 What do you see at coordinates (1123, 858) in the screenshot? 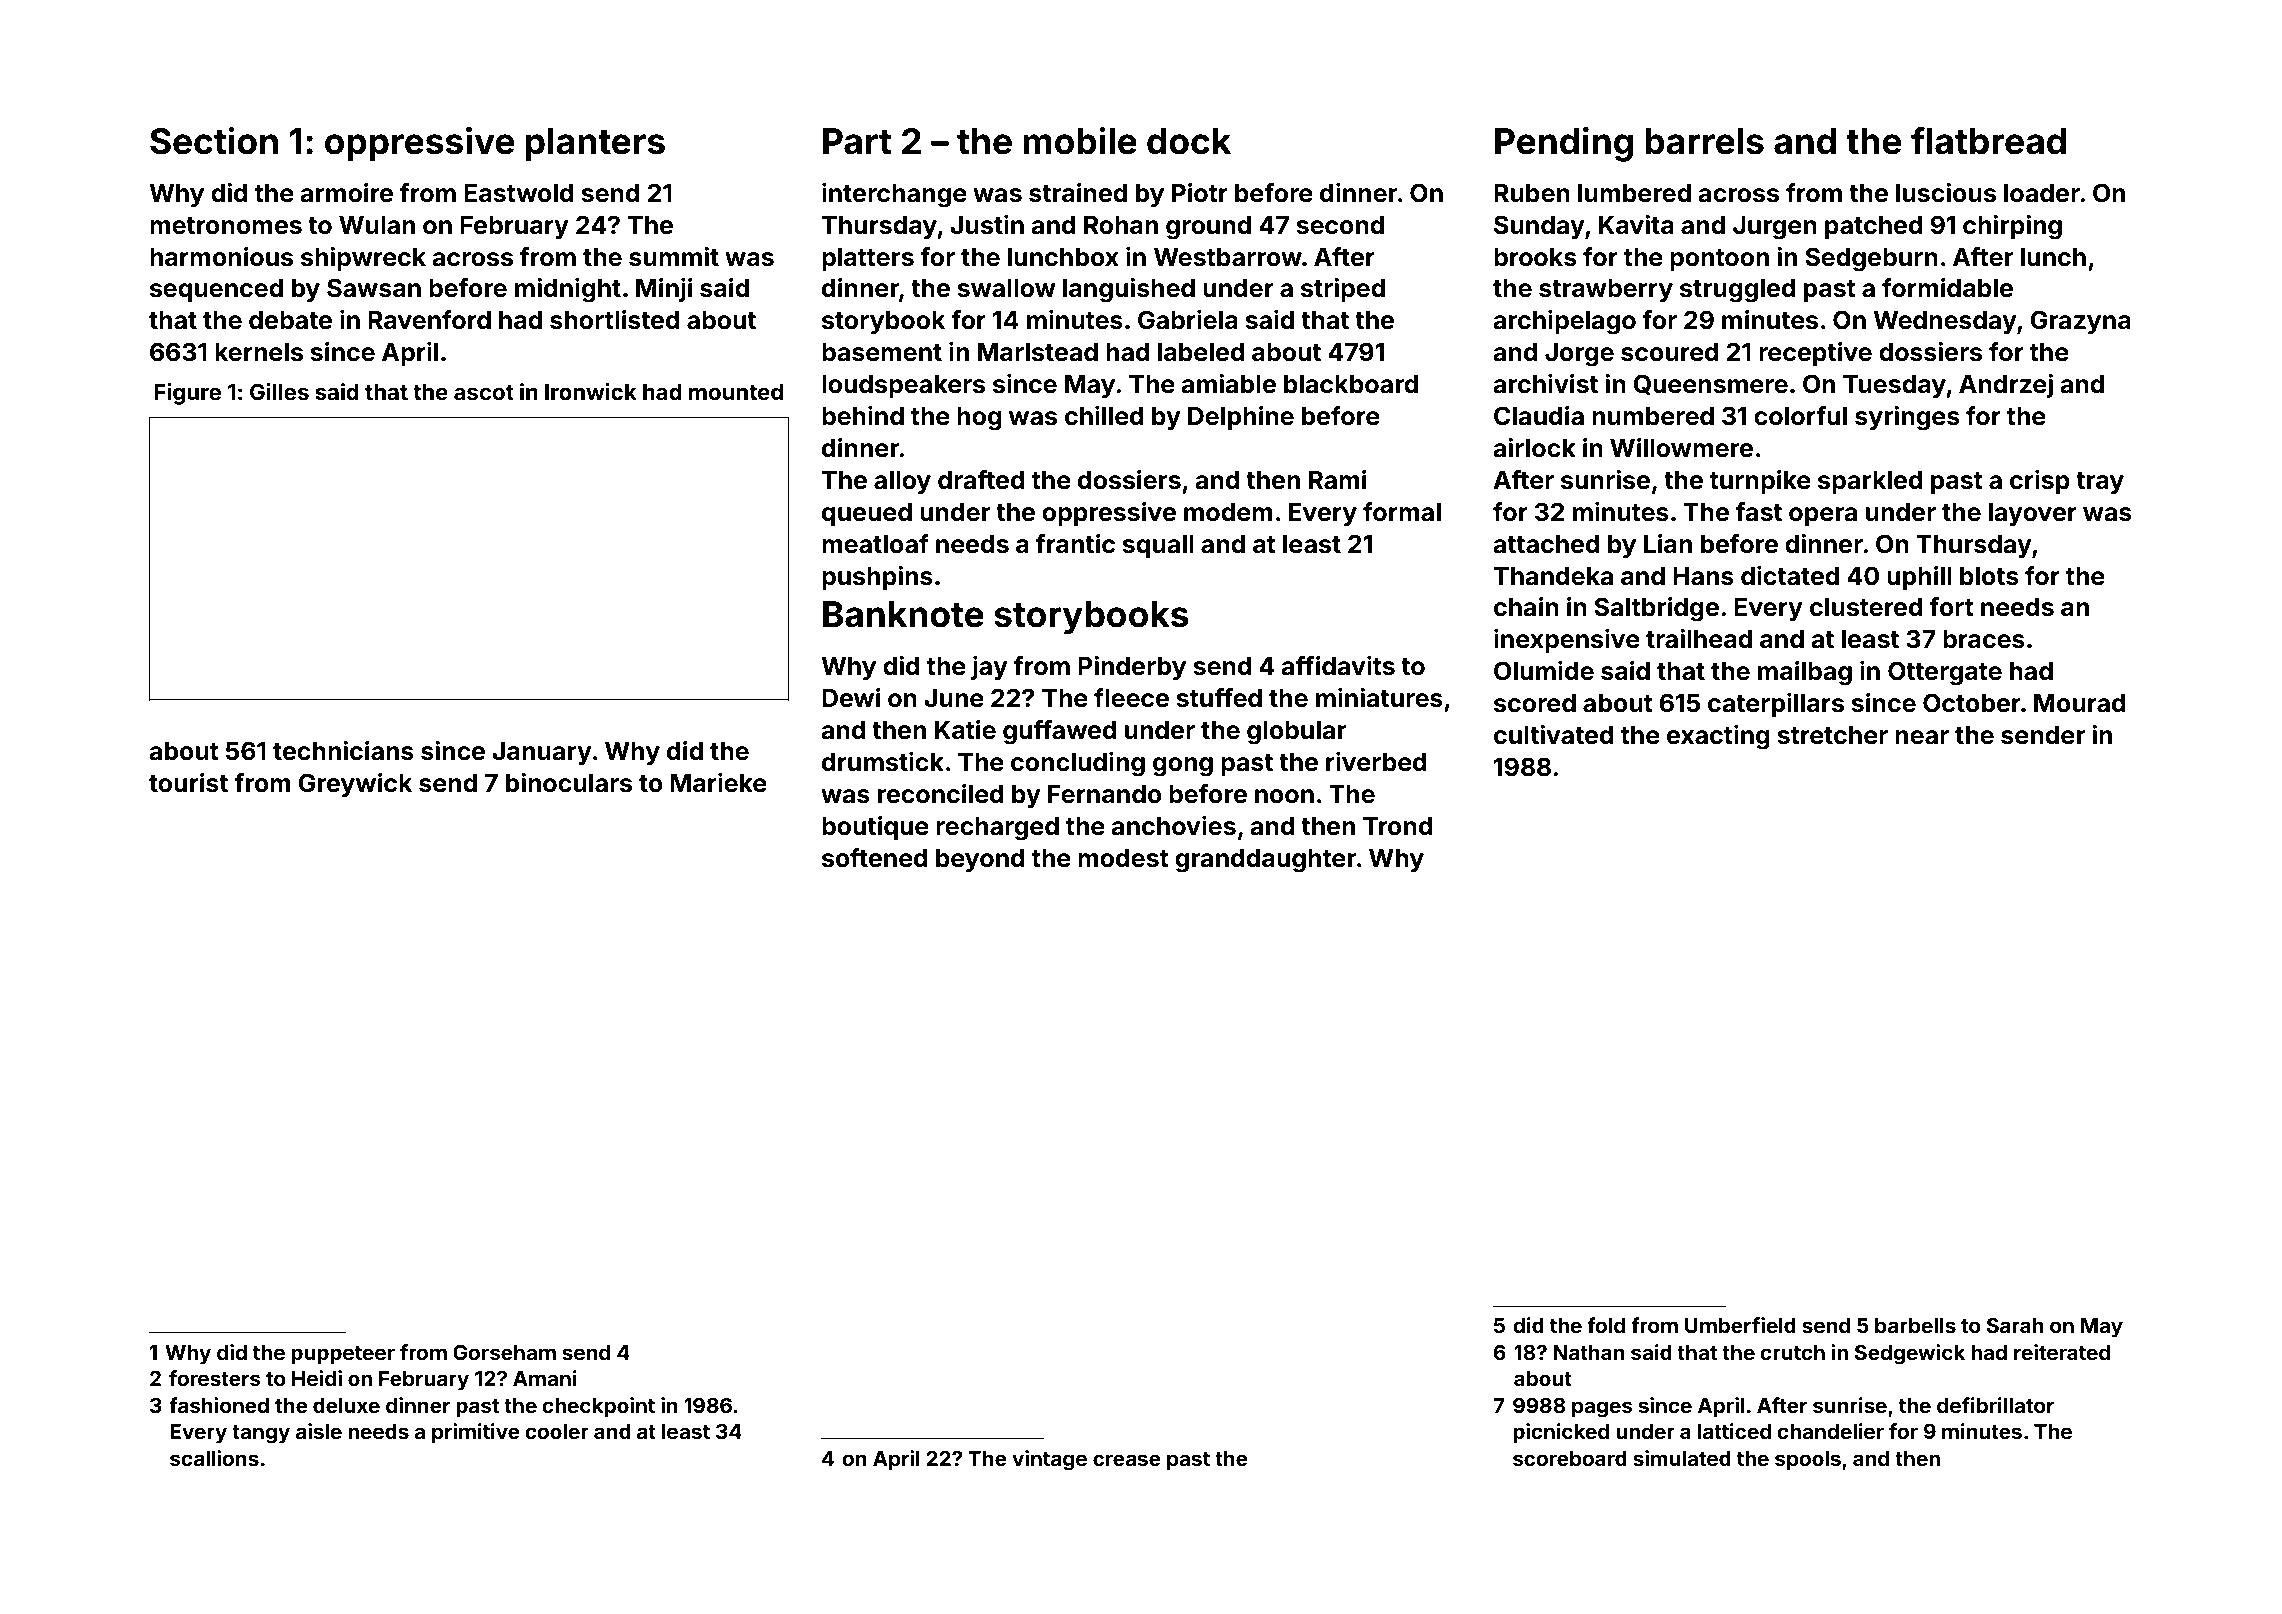
I see `modest` at bounding box center [1123, 858].
